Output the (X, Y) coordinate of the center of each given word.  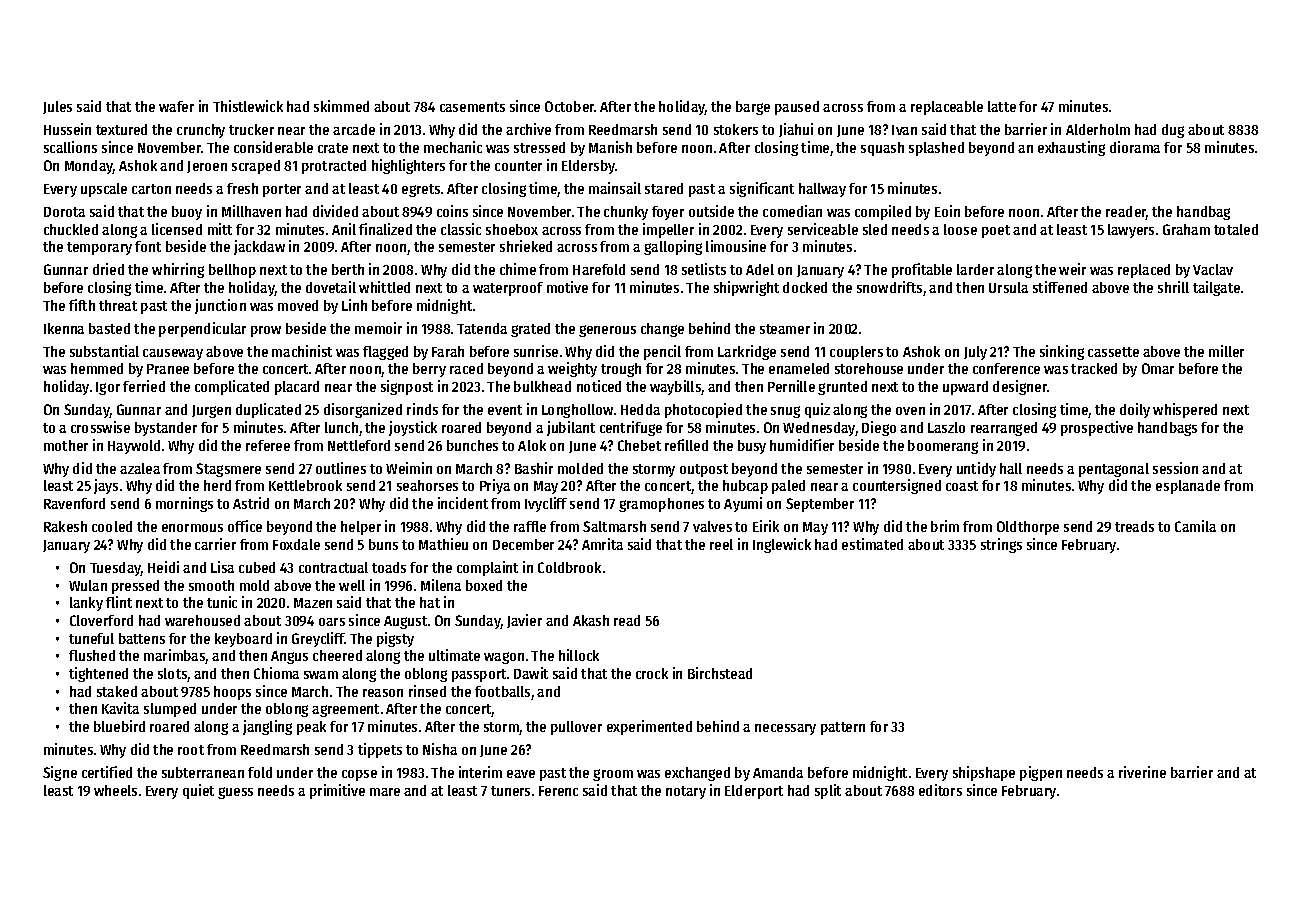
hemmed (97, 368)
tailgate (1216, 288)
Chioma (276, 673)
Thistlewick (248, 106)
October (570, 106)
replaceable (947, 108)
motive (567, 287)
